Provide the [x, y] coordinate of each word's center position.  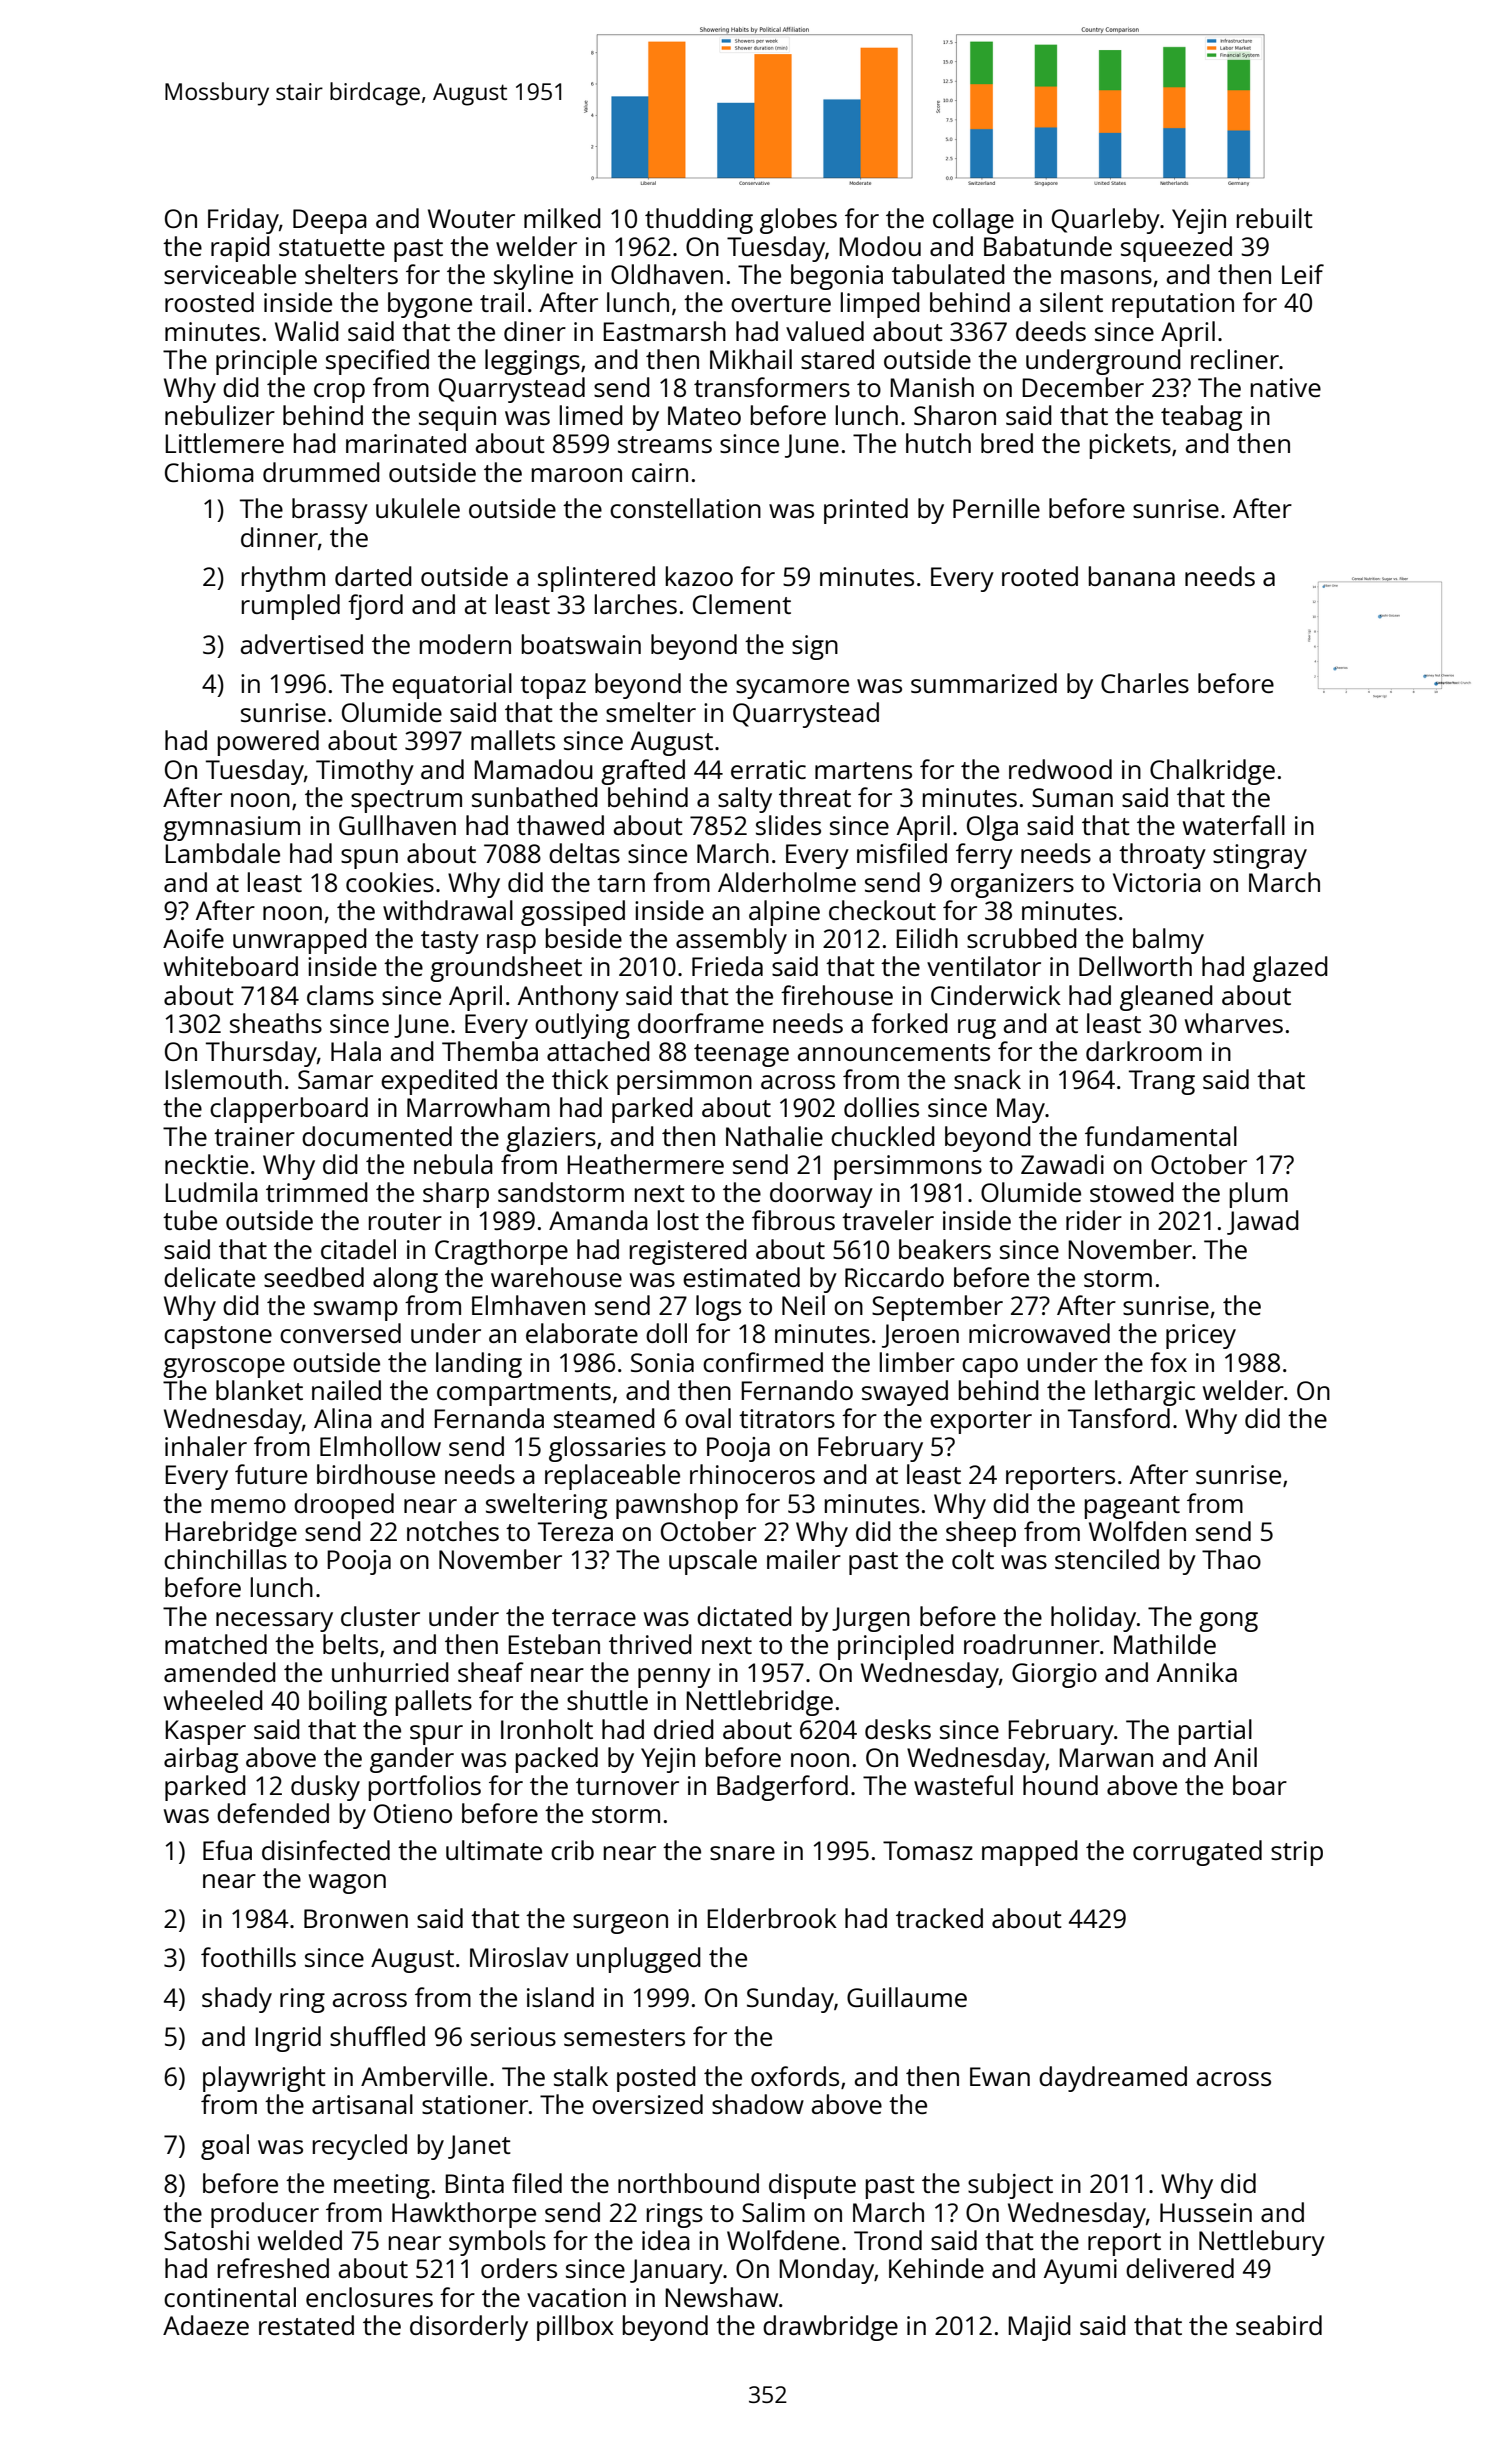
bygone [430, 305]
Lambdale [222, 853]
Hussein [1206, 2212]
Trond [888, 2240]
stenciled [1107, 1559]
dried [684, 1729]
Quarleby [1106, 221]
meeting [382, 2186]
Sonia [662, 1362]
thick [580, 1079]
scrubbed [1022, 938]
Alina [343, 1418]
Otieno [413, 1813]
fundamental [1161, 1136]
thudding [699, 221]
